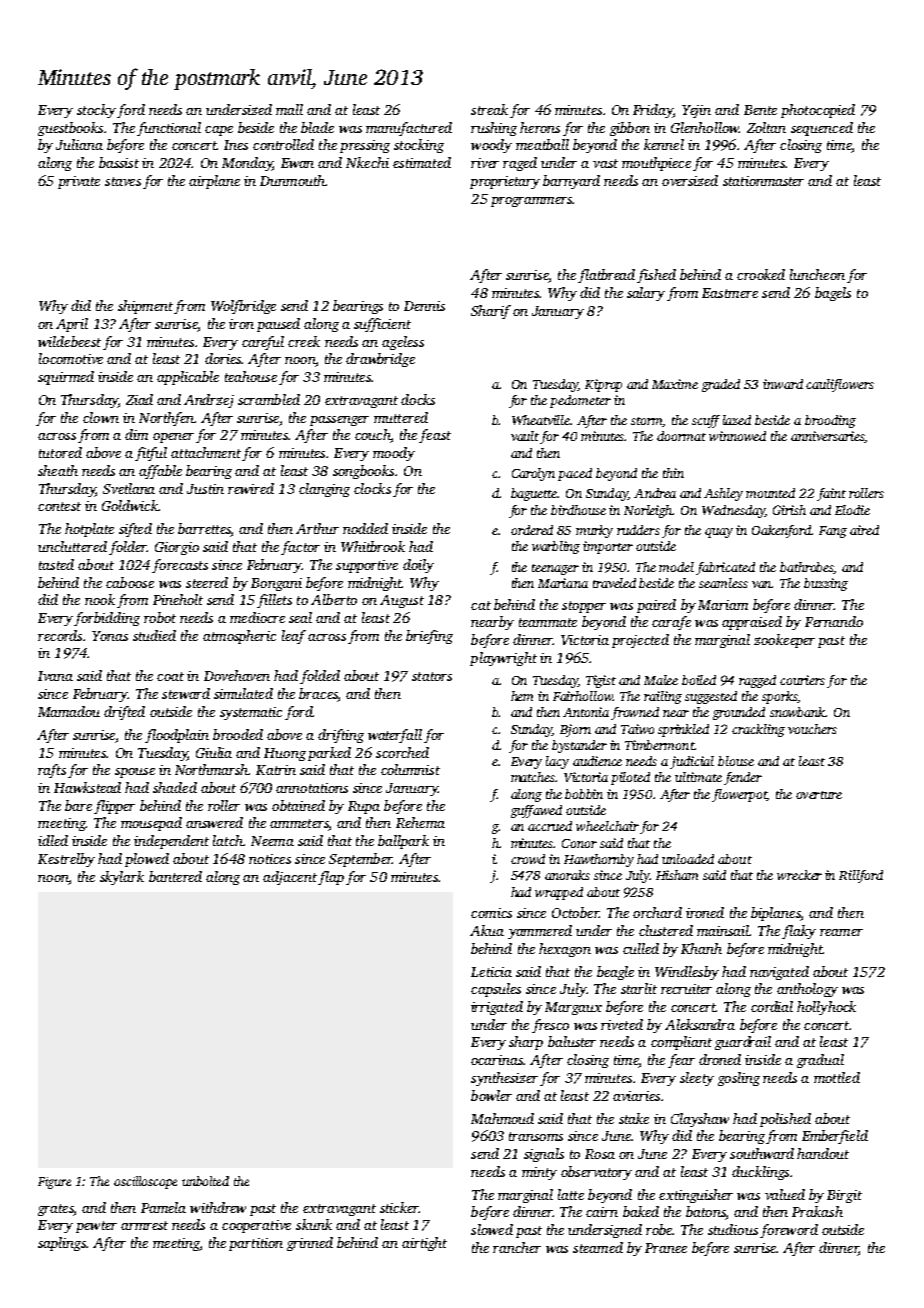 This screenshot has height=1308, width=924. What do you see at coordinates (382, 325) in the screenshot?
I see `sufficient` at bounding box center [382, 325].
